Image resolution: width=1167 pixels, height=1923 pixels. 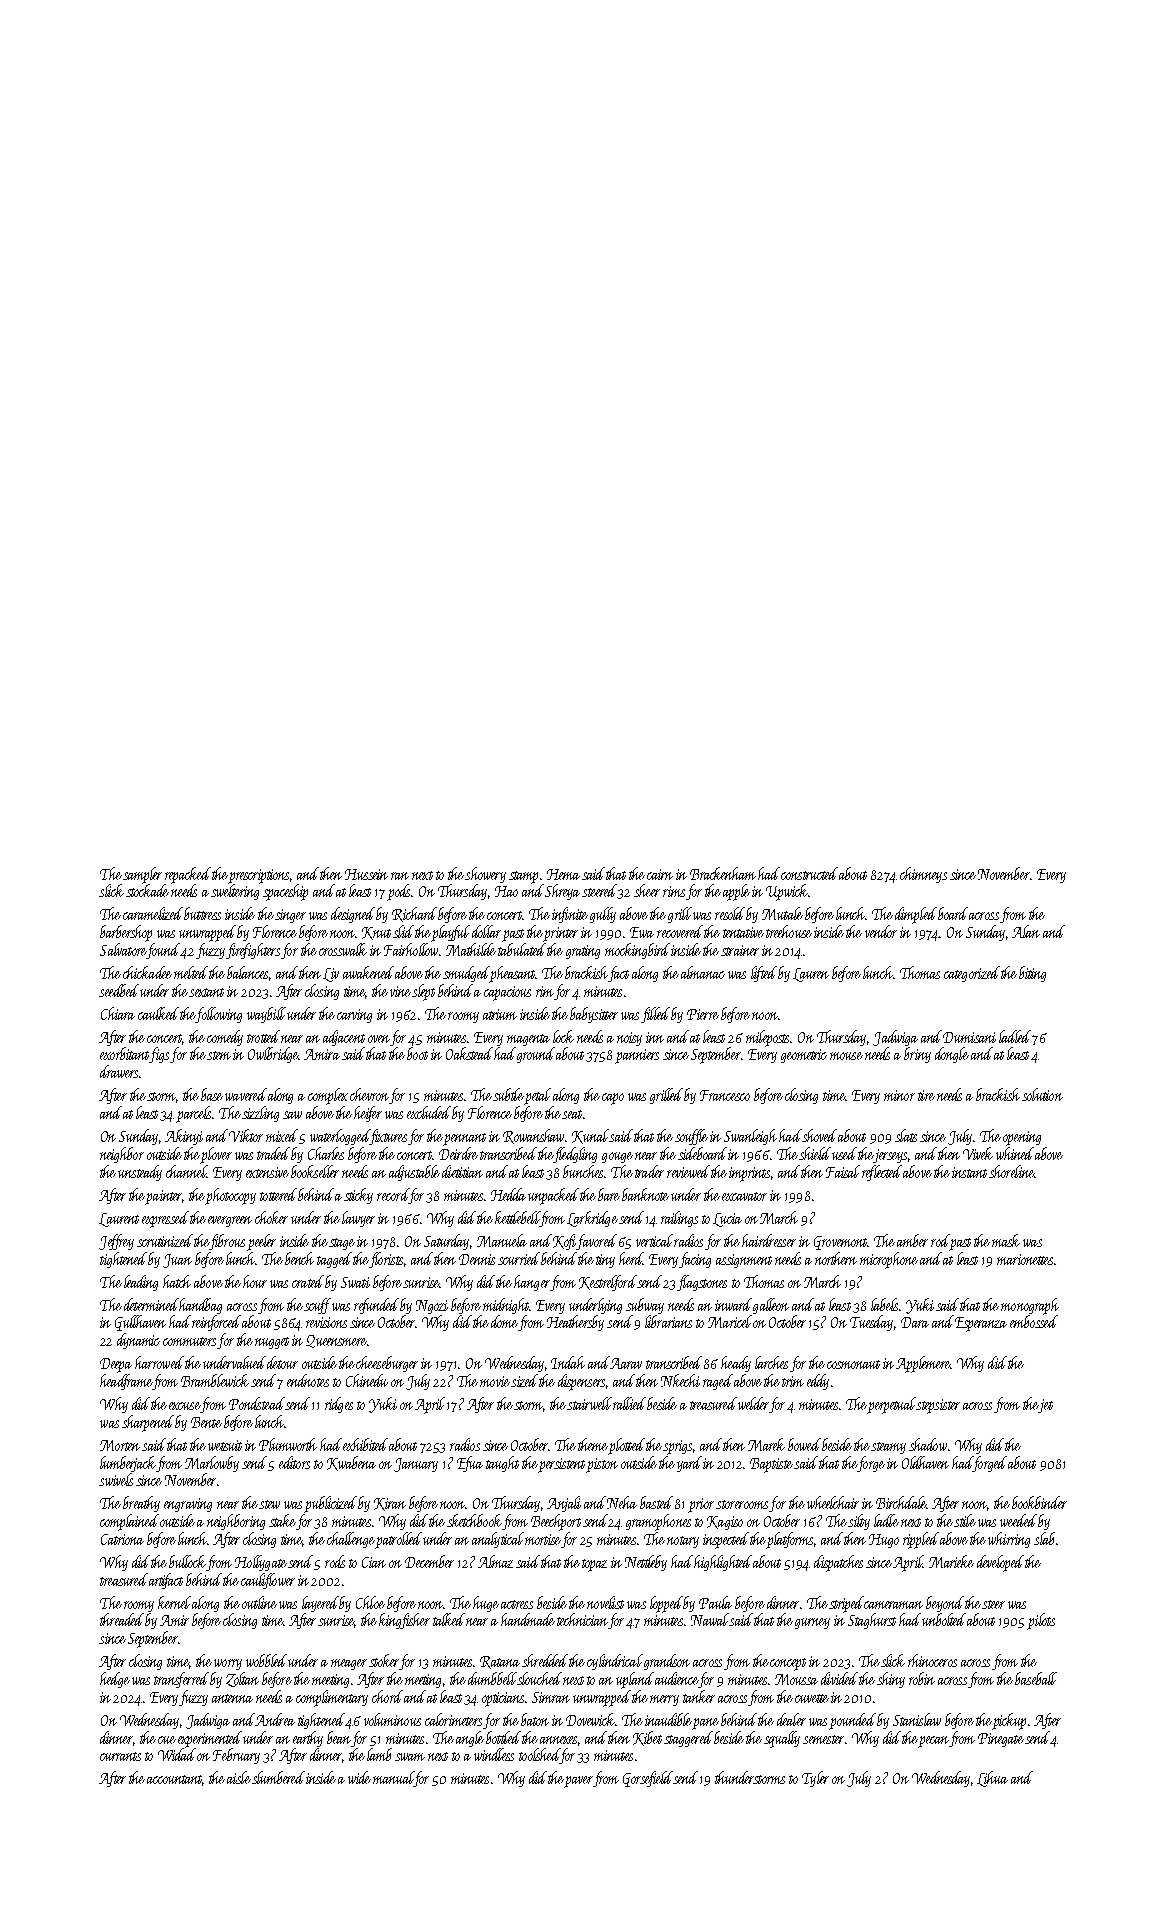 I want to click on jet, so click(x=1045, y=1406).
